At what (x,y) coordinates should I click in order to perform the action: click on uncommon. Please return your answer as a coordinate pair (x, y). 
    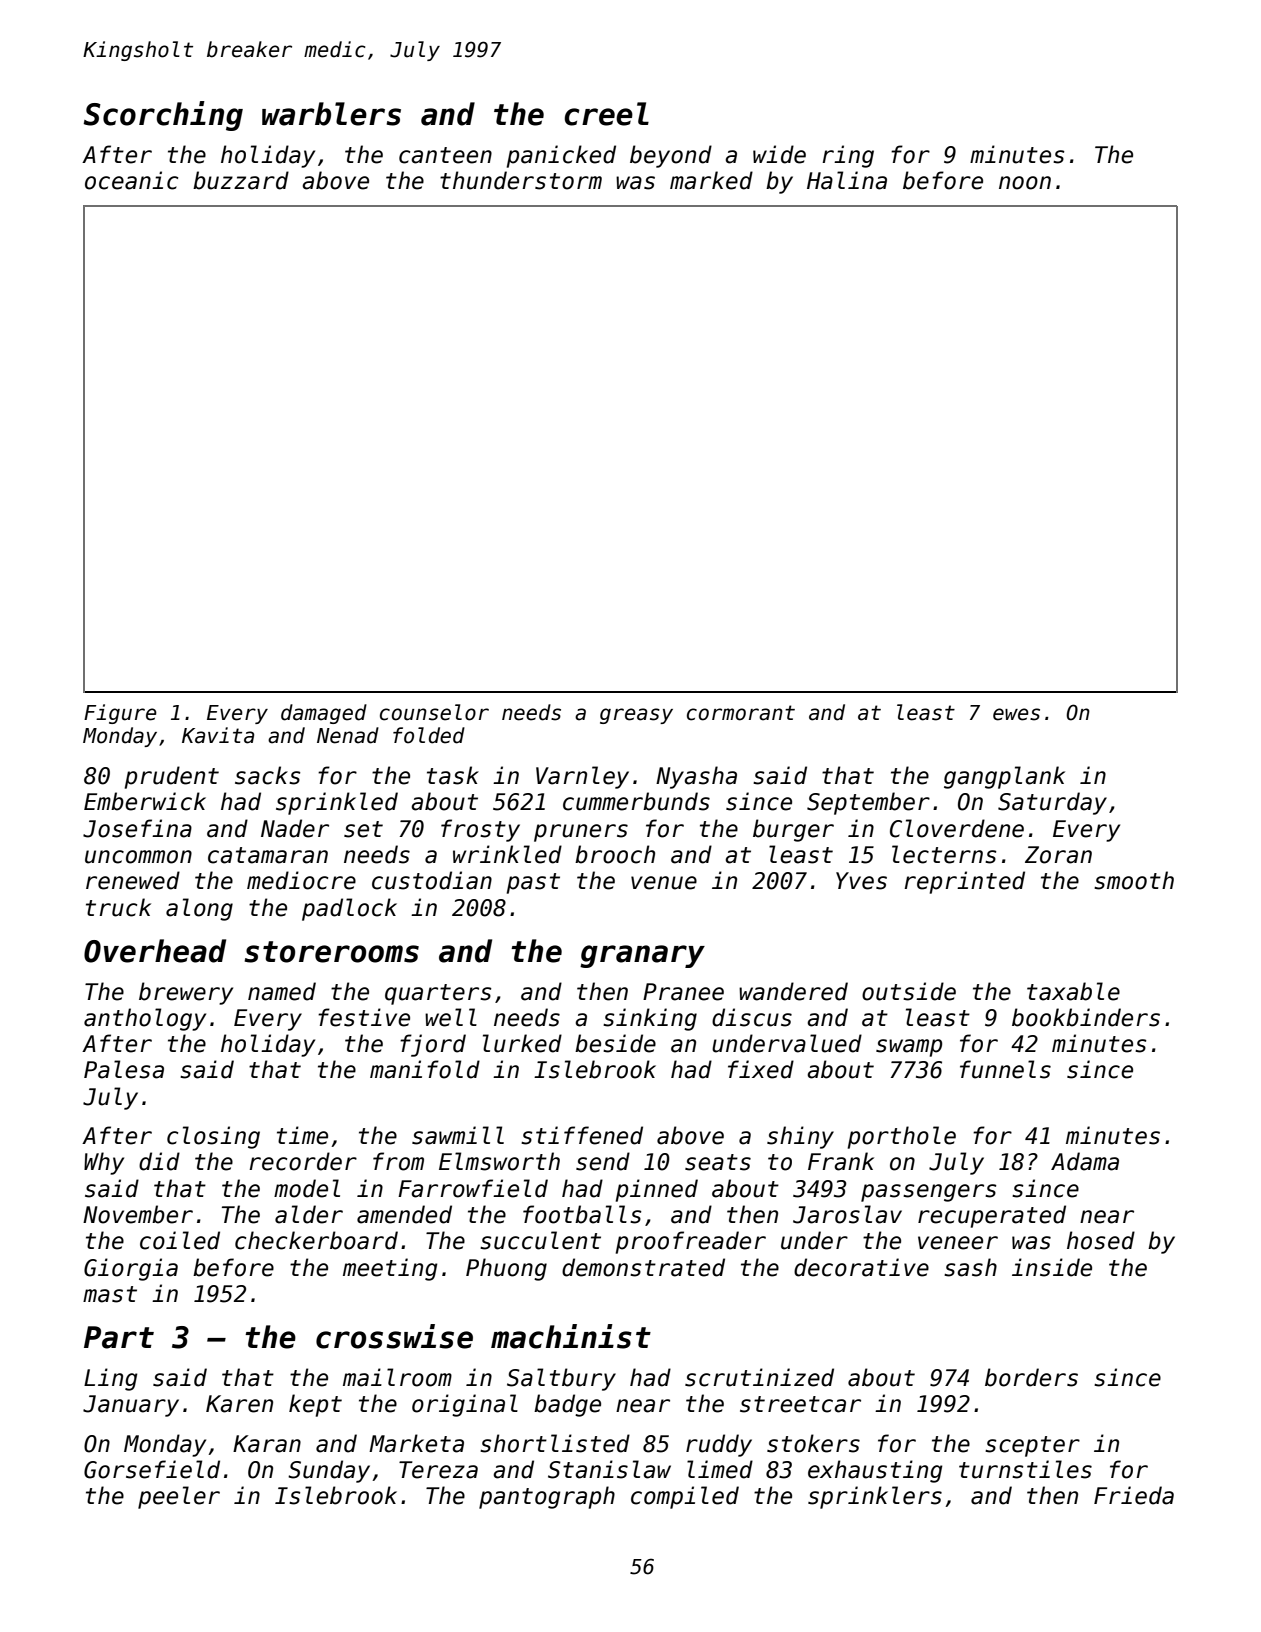
    Looking at the image, I should click on (138, 857).
